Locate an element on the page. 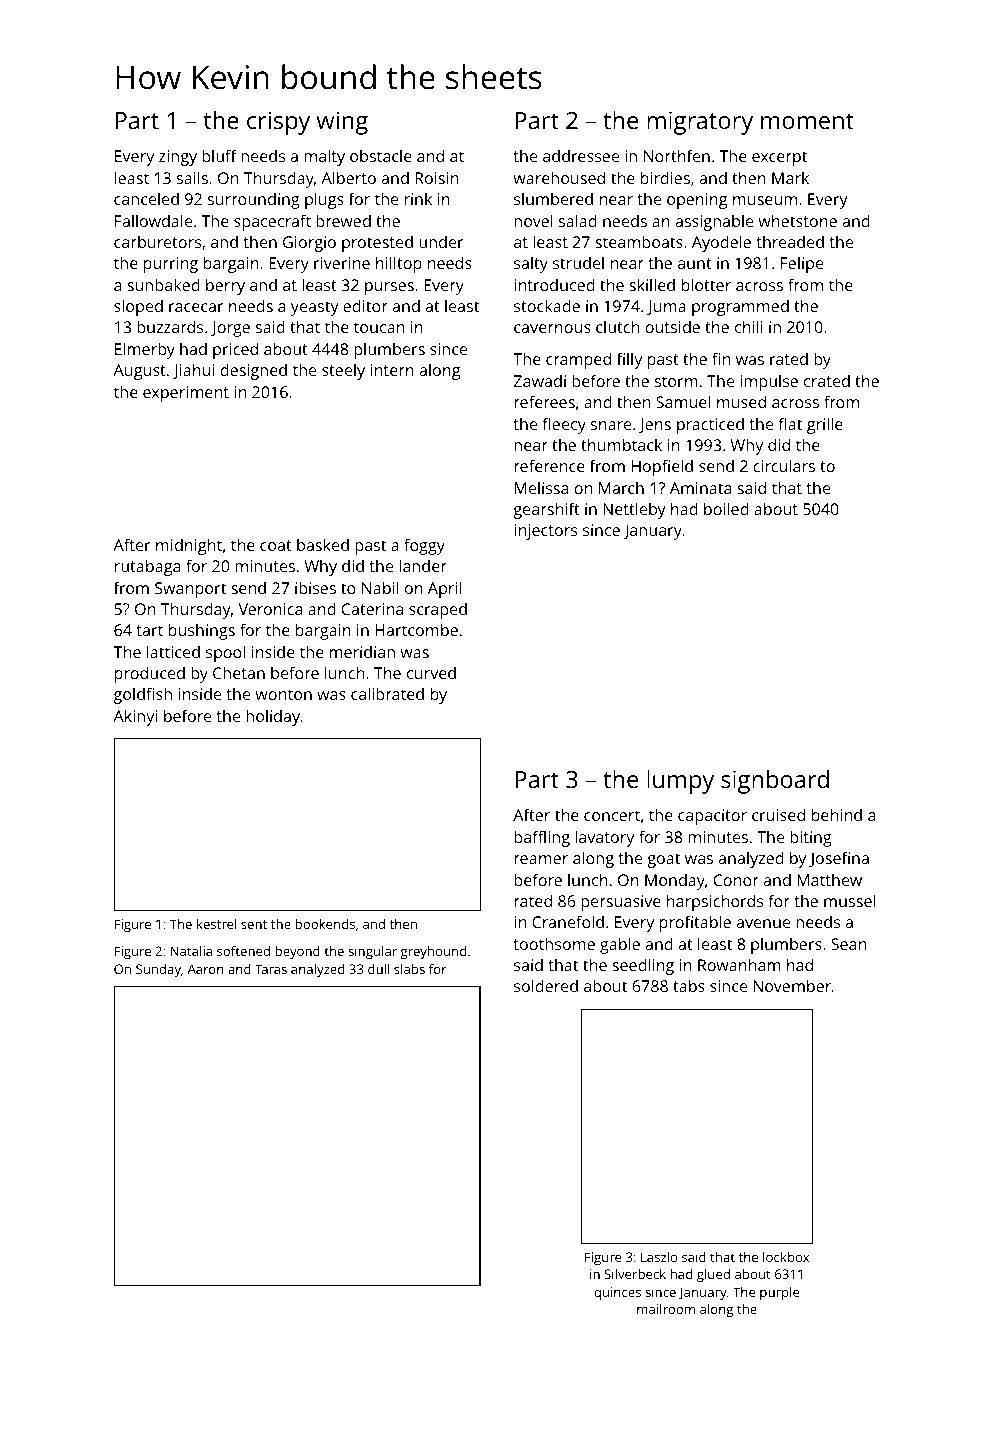 The height and width of the image is (1440, 994). warehoused is located at coordinates (559, 177).
